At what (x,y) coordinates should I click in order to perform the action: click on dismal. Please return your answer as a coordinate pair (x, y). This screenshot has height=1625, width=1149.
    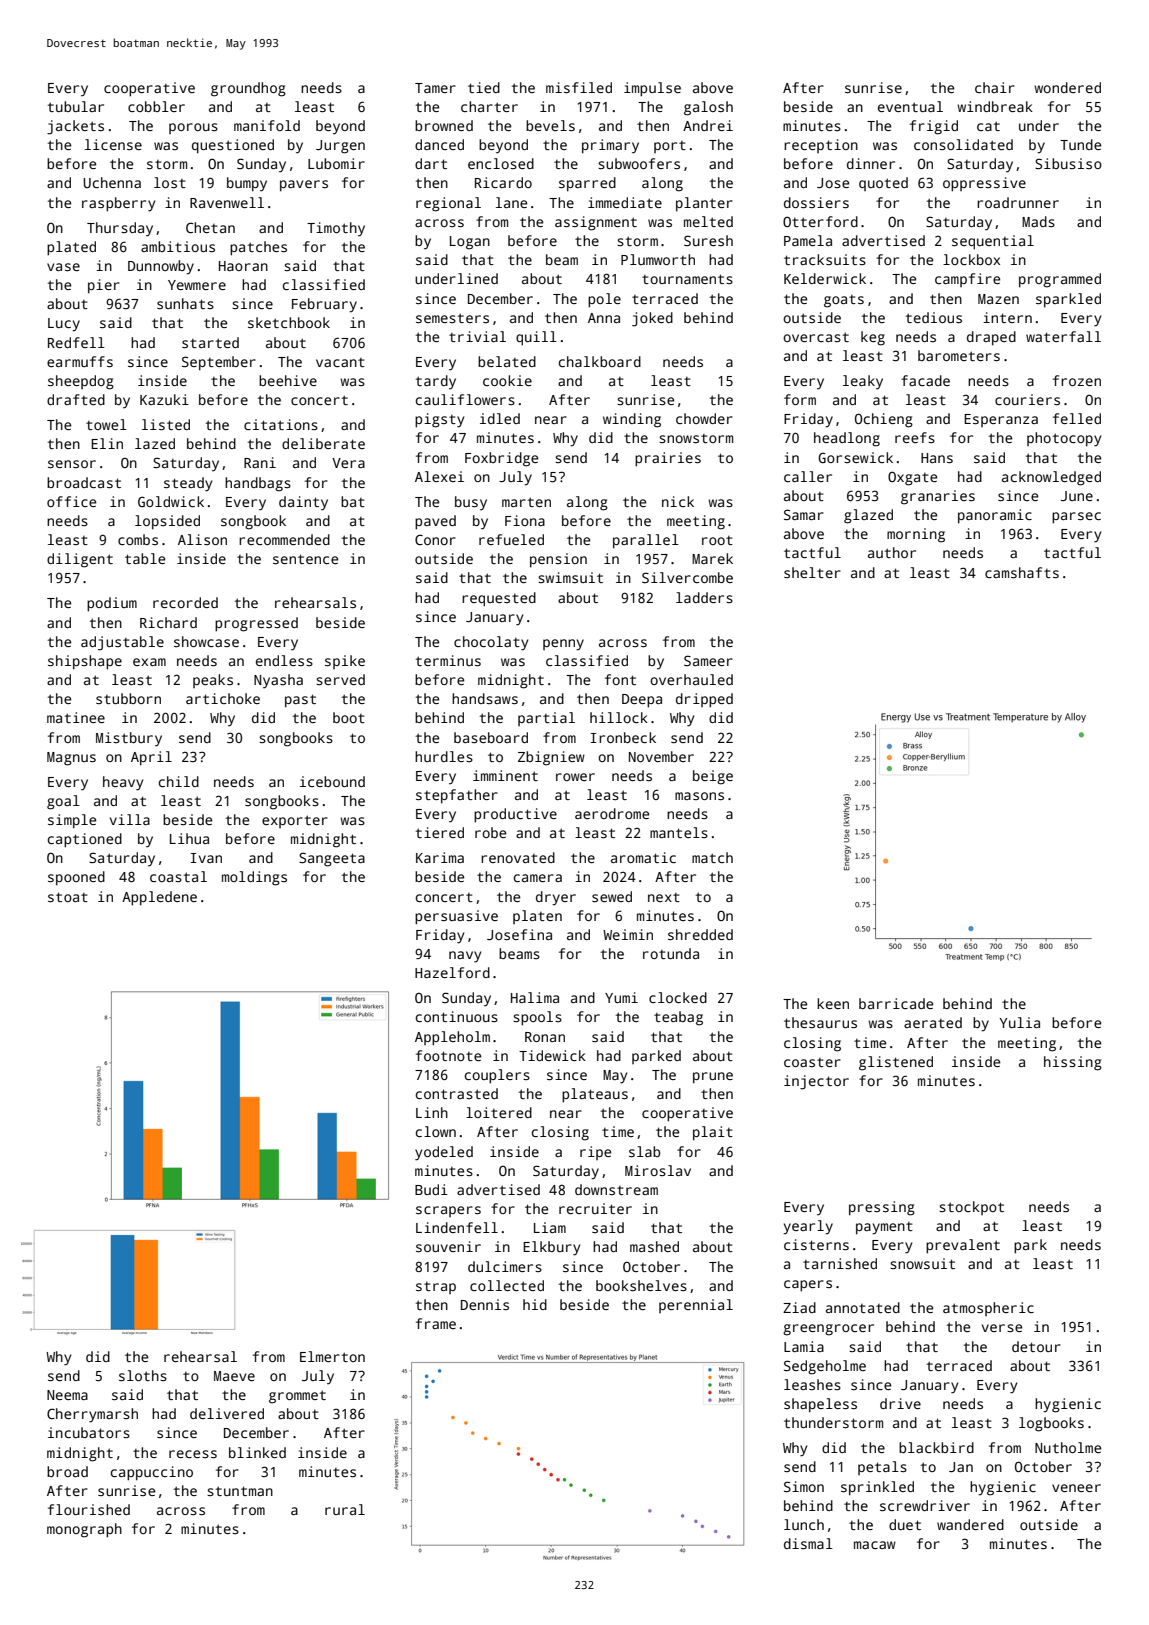
    Looking at the image, I should click on (808, 1543).
